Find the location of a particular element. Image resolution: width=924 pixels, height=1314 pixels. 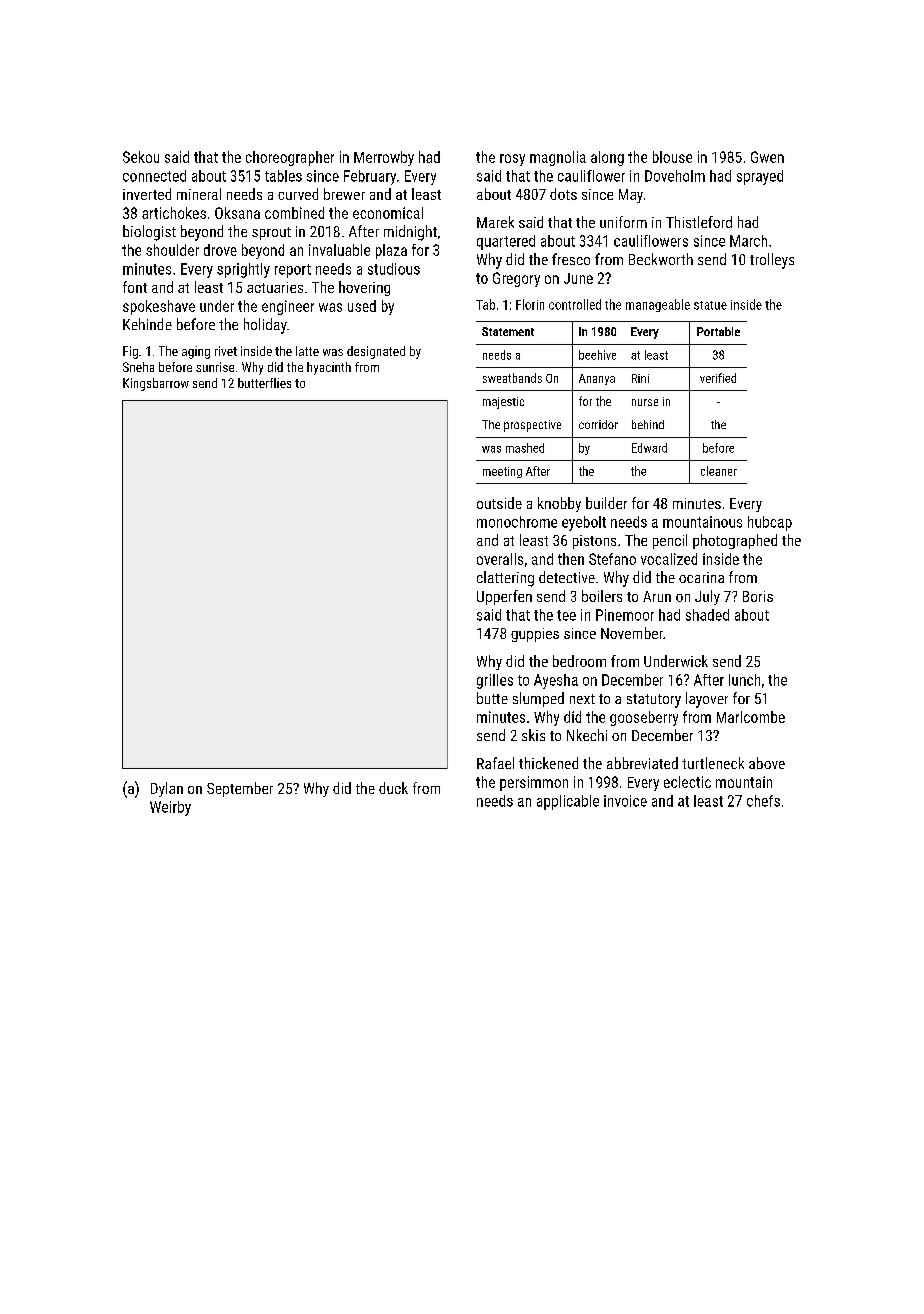

hyacinth is located at coordinates (329, 368).
